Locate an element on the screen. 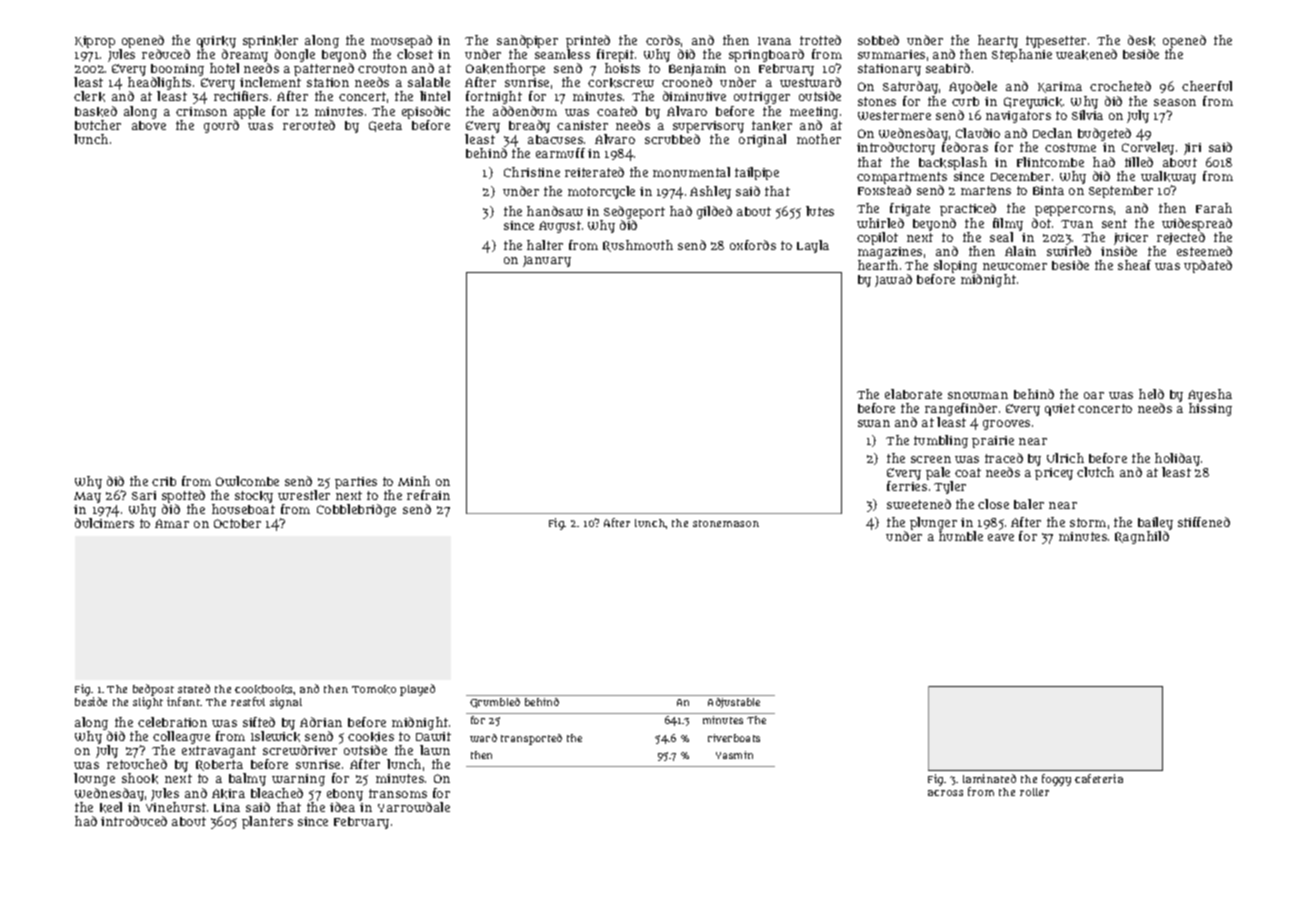  hearty is located at coordinates (998, 41).
